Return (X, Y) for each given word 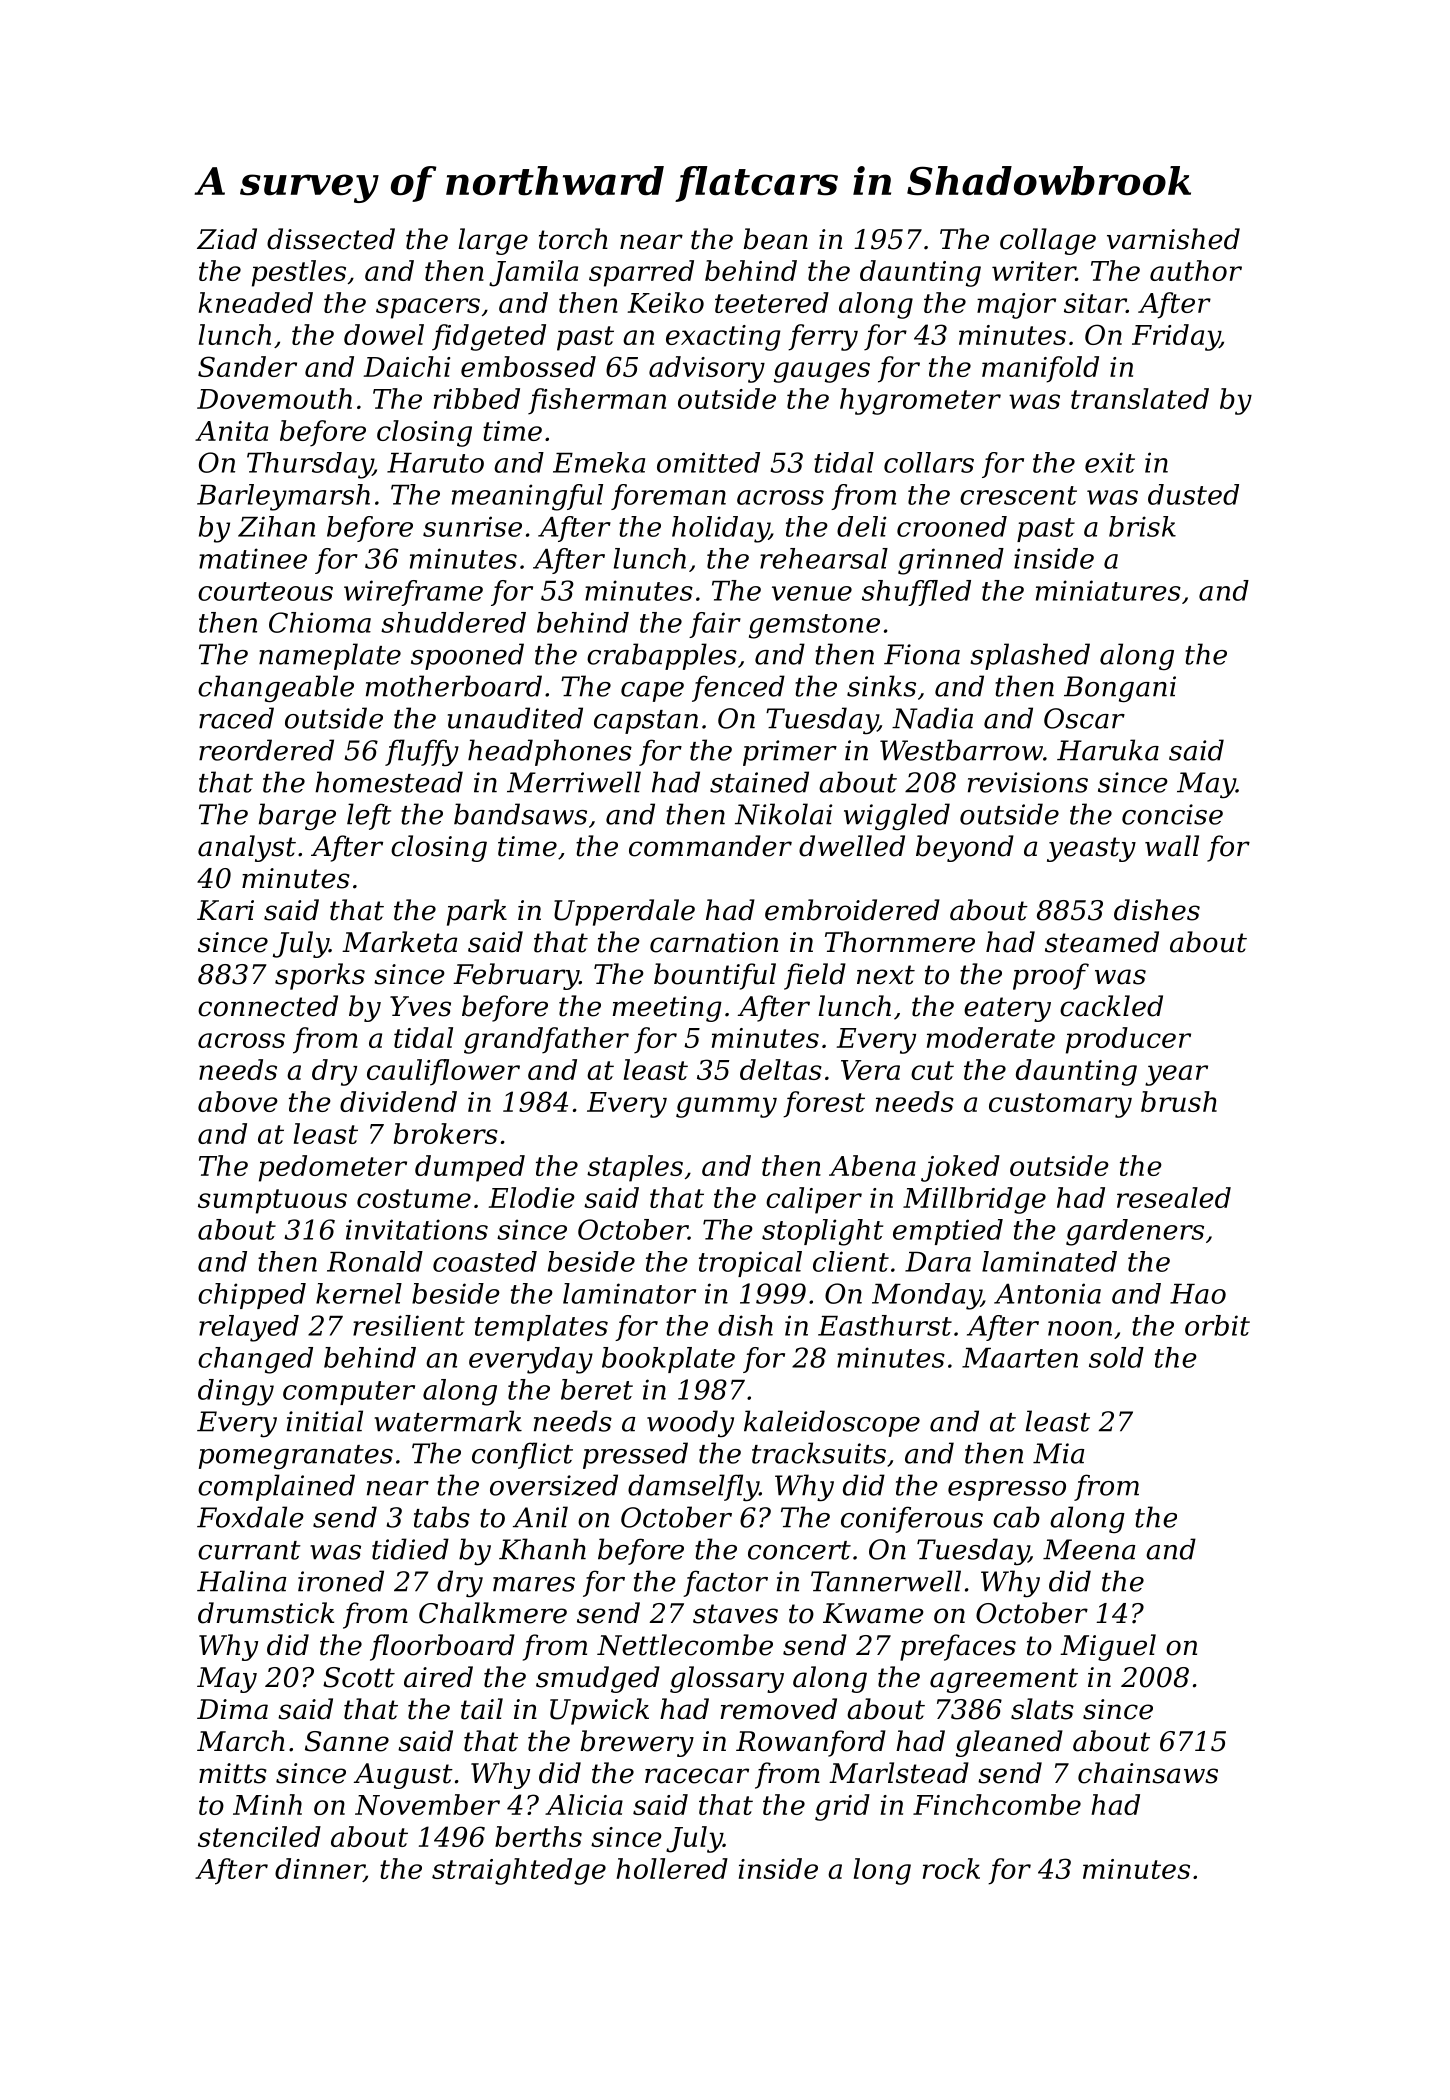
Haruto (435, 463)
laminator (629, 1293)
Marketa (399, 942)
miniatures (1108, 590)
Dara (938, 1262)
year (1176, 1075)
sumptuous (272, 1201)
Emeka (599, 462)
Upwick (599, 1711)
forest (824, 1104)
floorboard (442, 1647)
